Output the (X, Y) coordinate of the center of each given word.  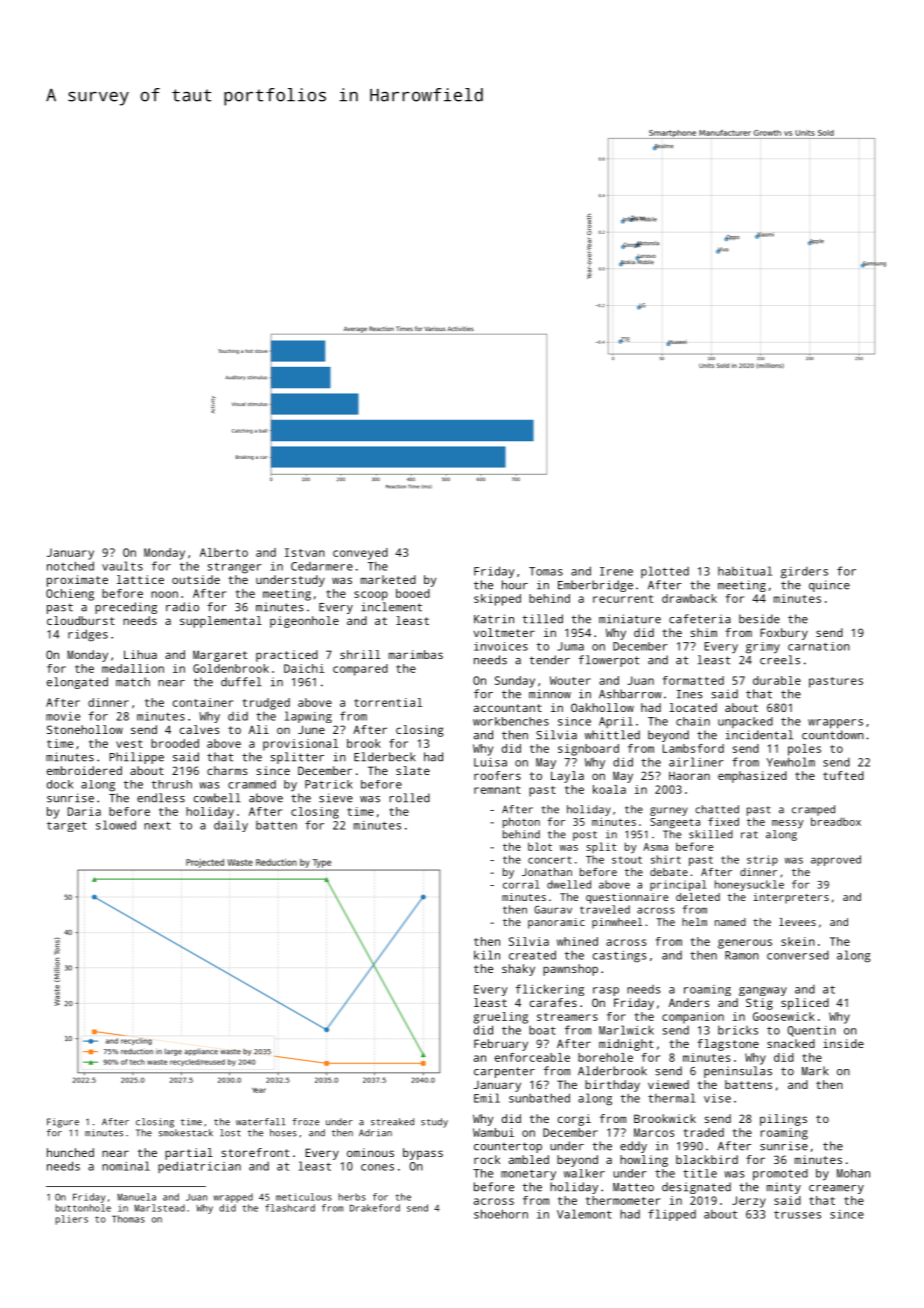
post (585, 836)
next (157, 826)
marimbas (416, 654)
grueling (500, 1018)
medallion (133, 668)
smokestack (186, 1133)
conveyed (360, 554)
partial (189, 1154)
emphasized (752, 777)
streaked (392, 1122)
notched (70, 566)
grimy (763, 648)
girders (804, 572)
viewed (668, 1084)
